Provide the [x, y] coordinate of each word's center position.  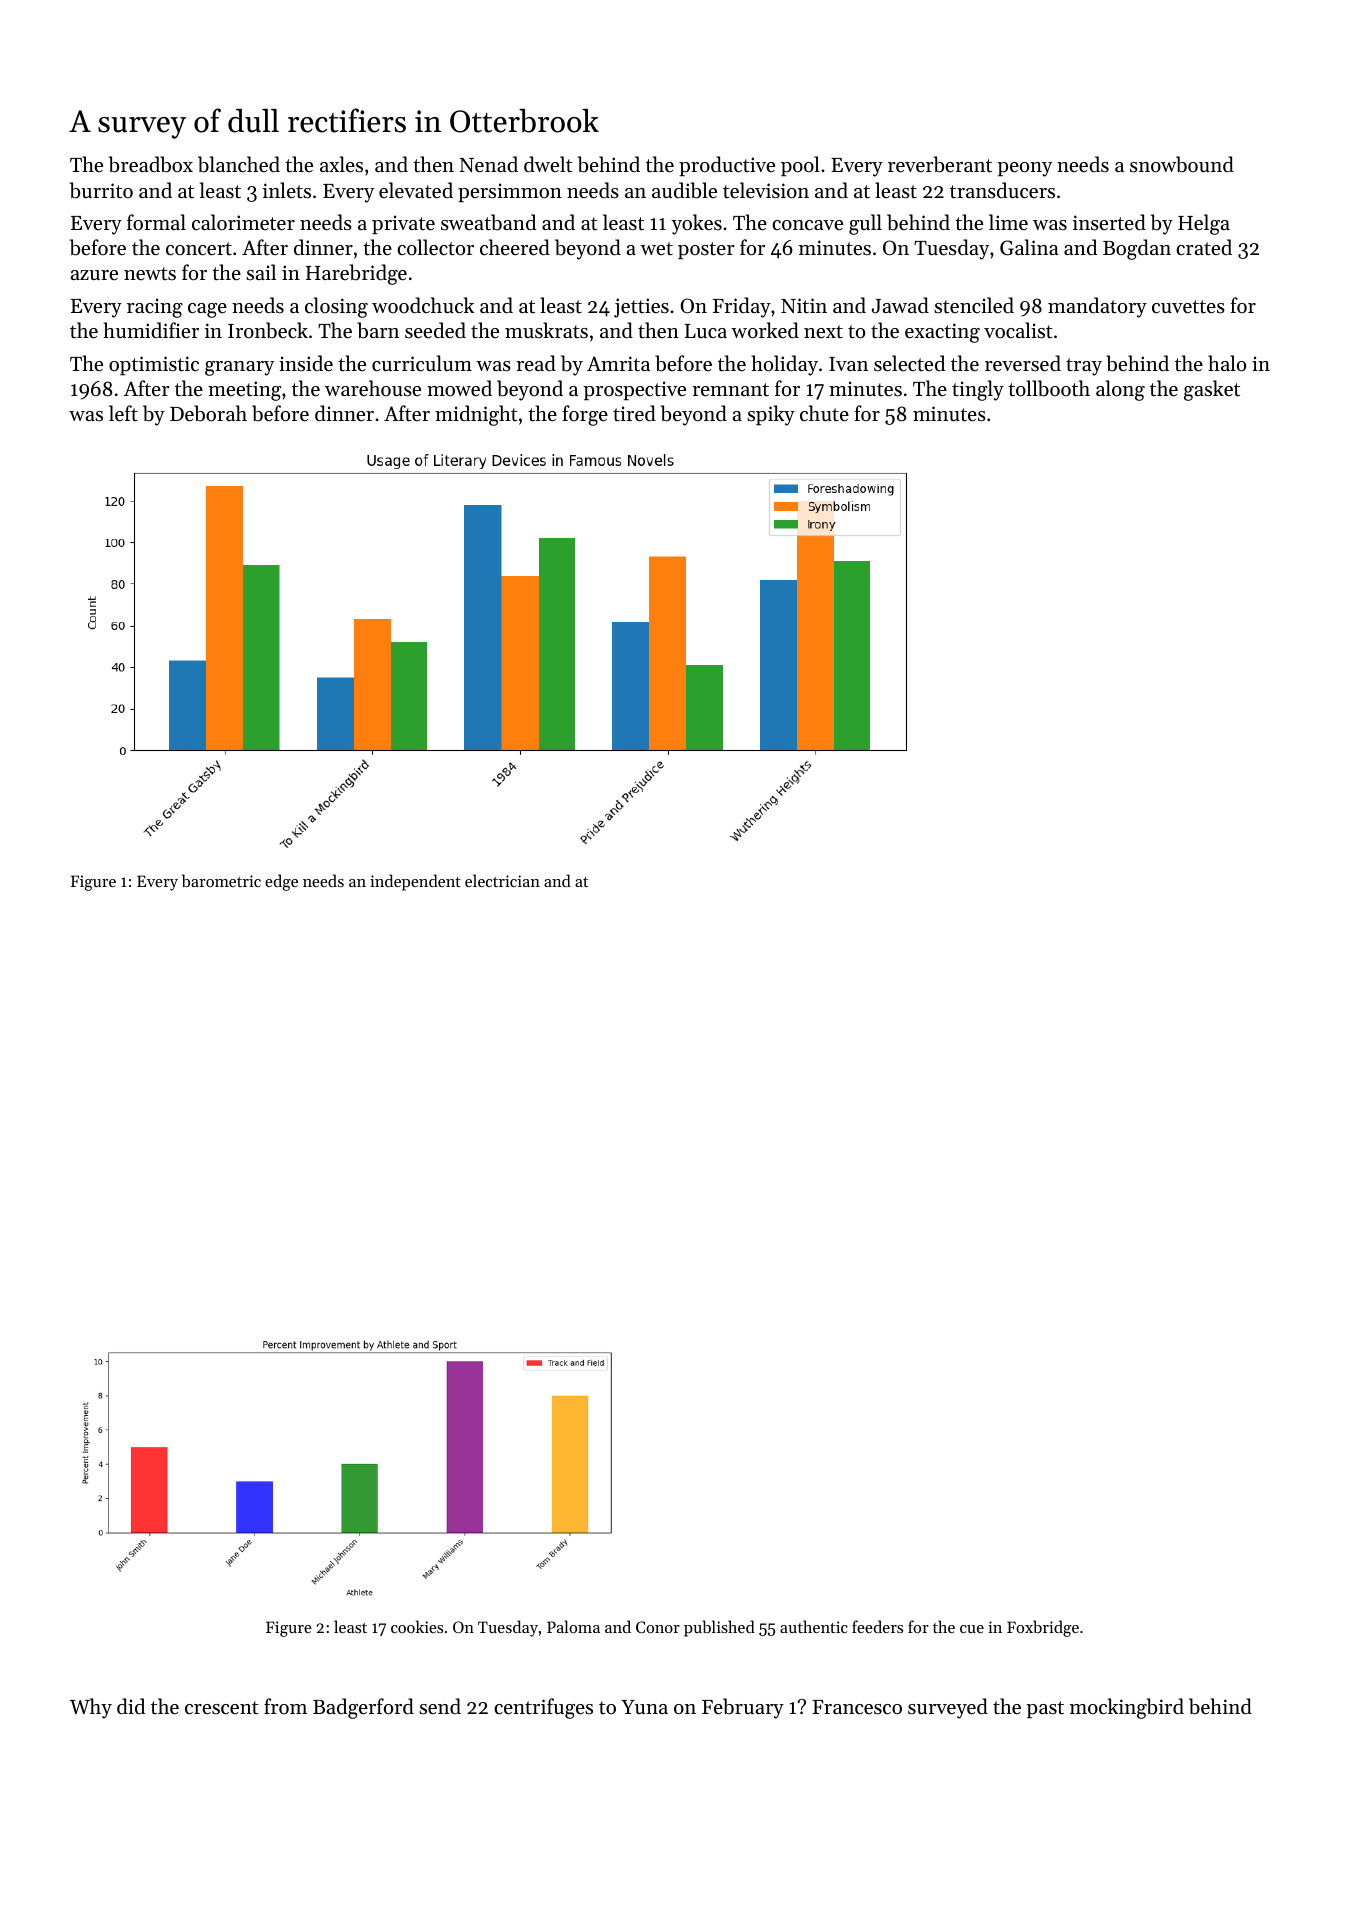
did [131, 1706]
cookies [417, 1626]
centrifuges [543, 1708]
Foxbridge [1043, 1628]
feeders [877, 1626]
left [123, 413]
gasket [1212, 390]
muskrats [546, 330]
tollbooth [1049, 388]
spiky [771, 415]
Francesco [857, 1707]
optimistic [154, 365]
